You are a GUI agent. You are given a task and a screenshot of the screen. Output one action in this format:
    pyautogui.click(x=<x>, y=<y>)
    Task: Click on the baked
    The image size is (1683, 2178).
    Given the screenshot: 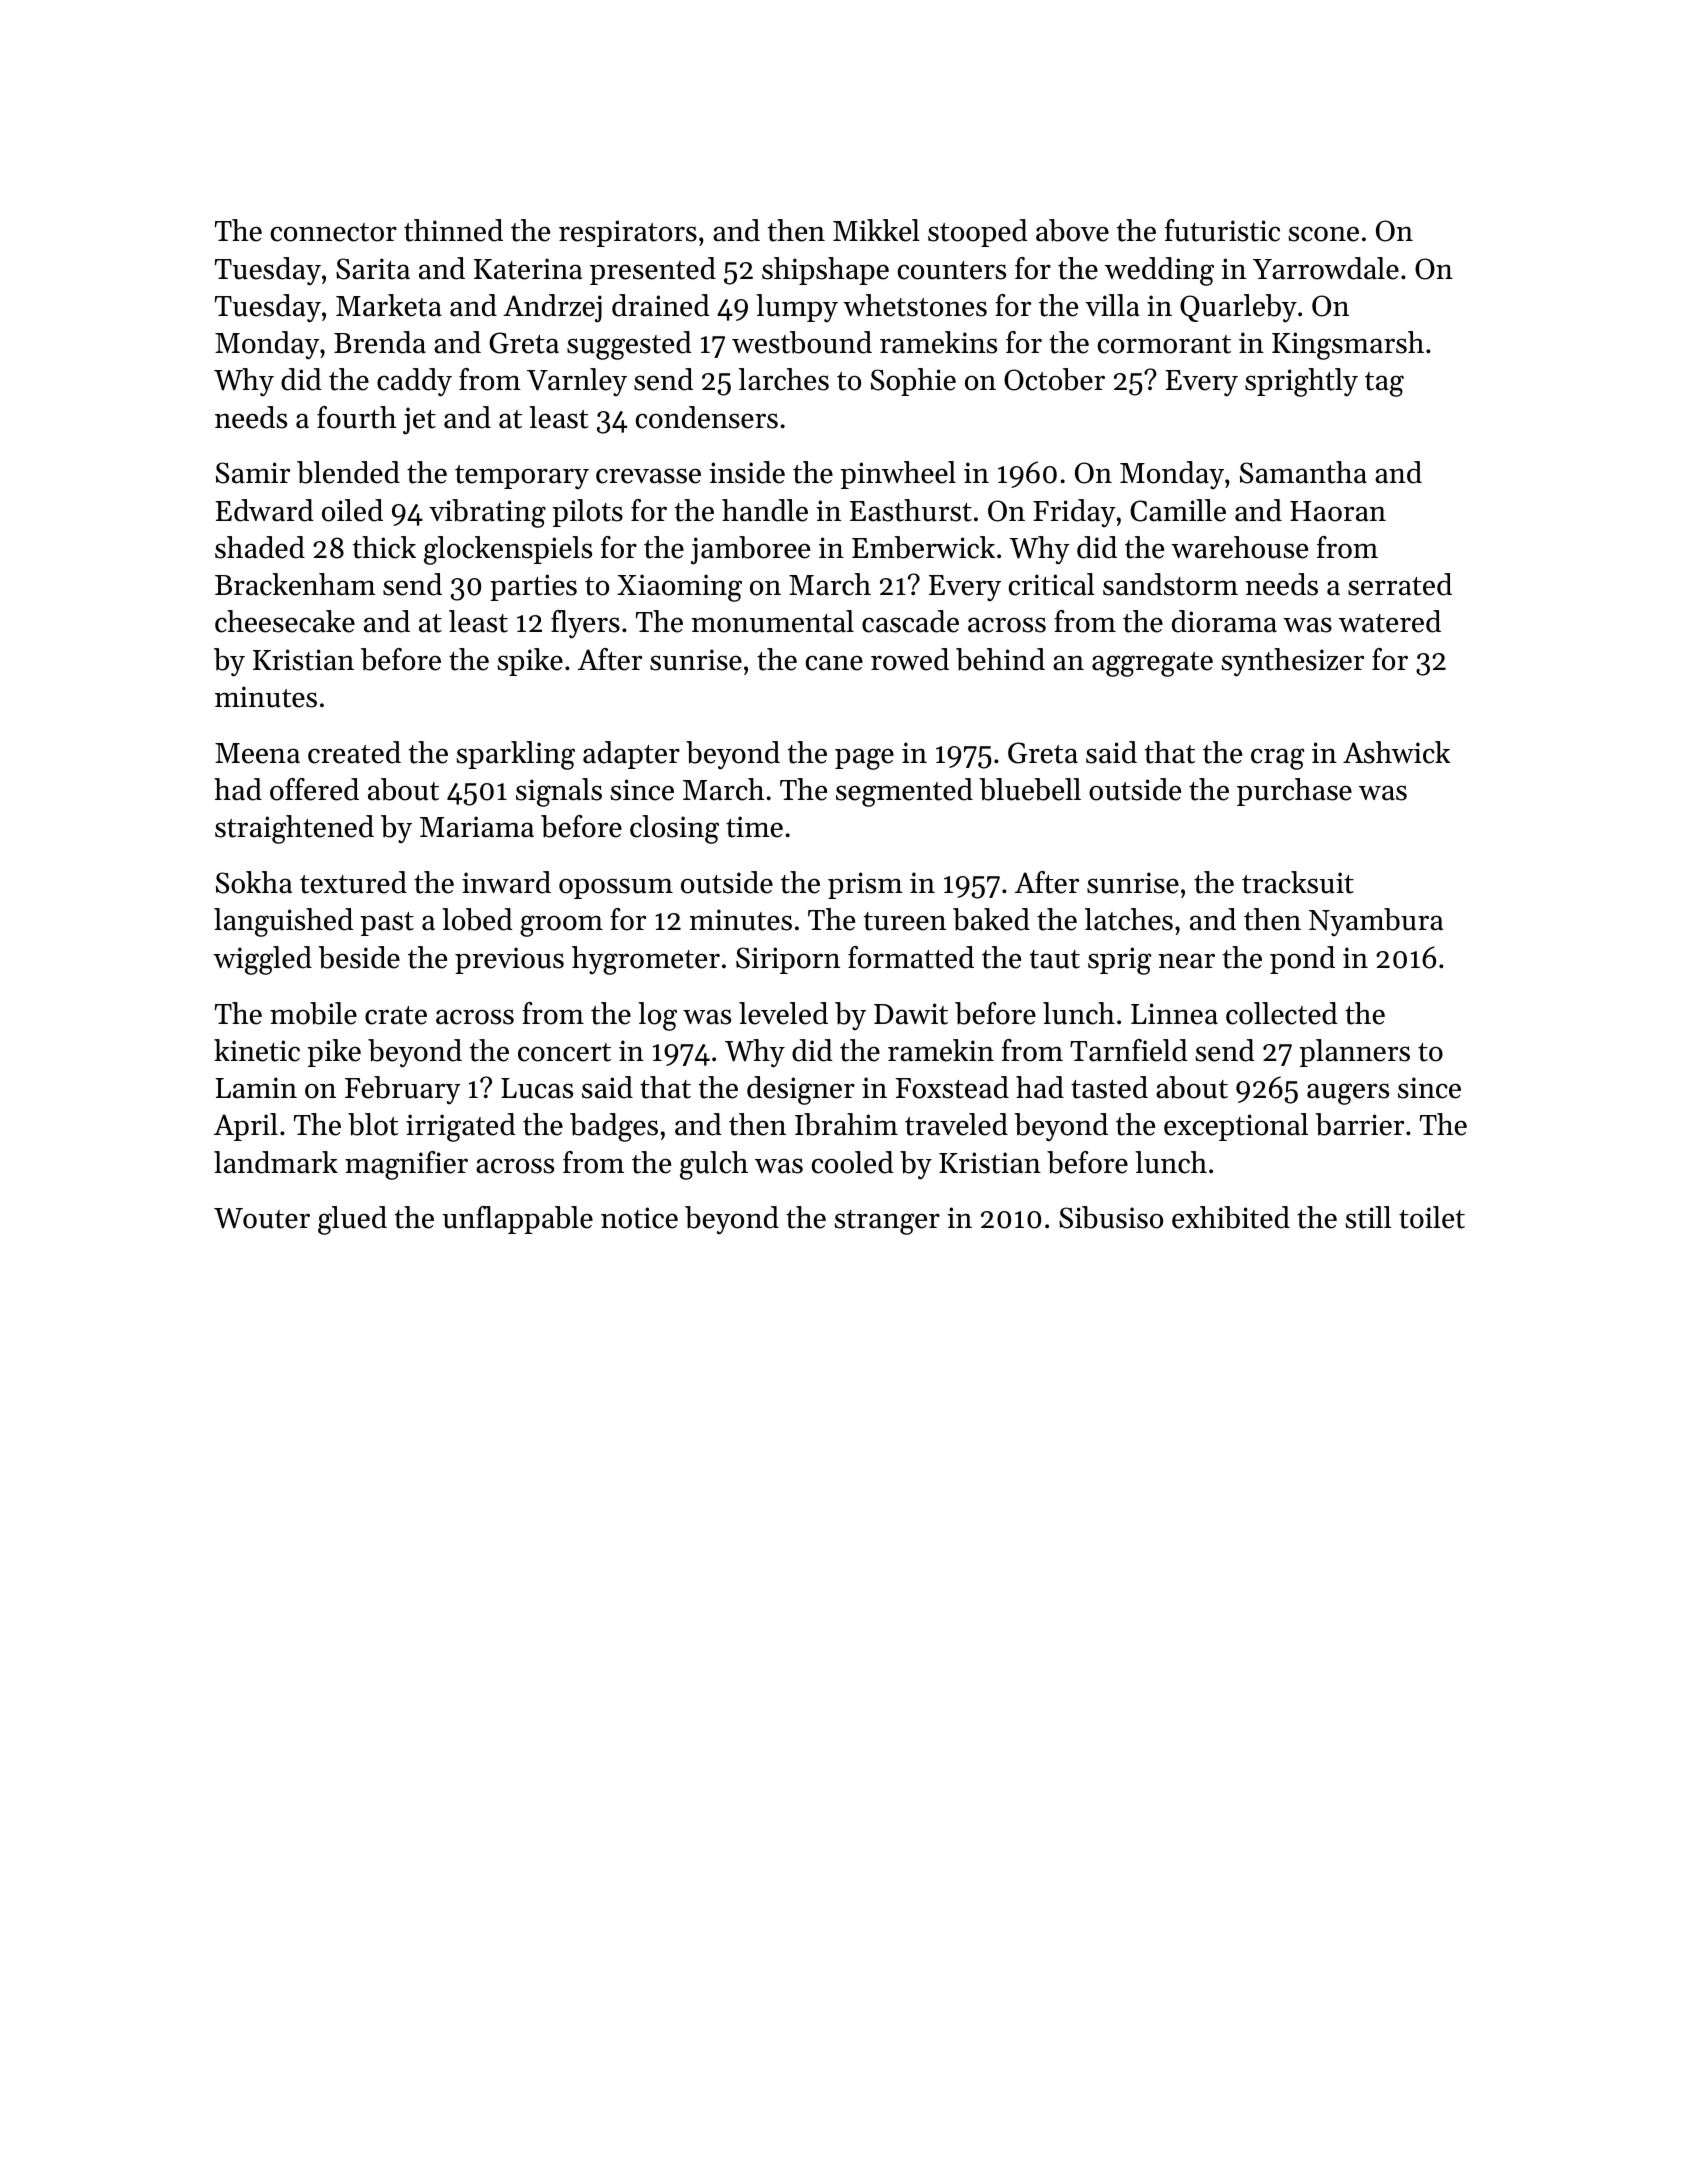 What is the action you would take?
    pyautogui.click(x=991, y=919)
